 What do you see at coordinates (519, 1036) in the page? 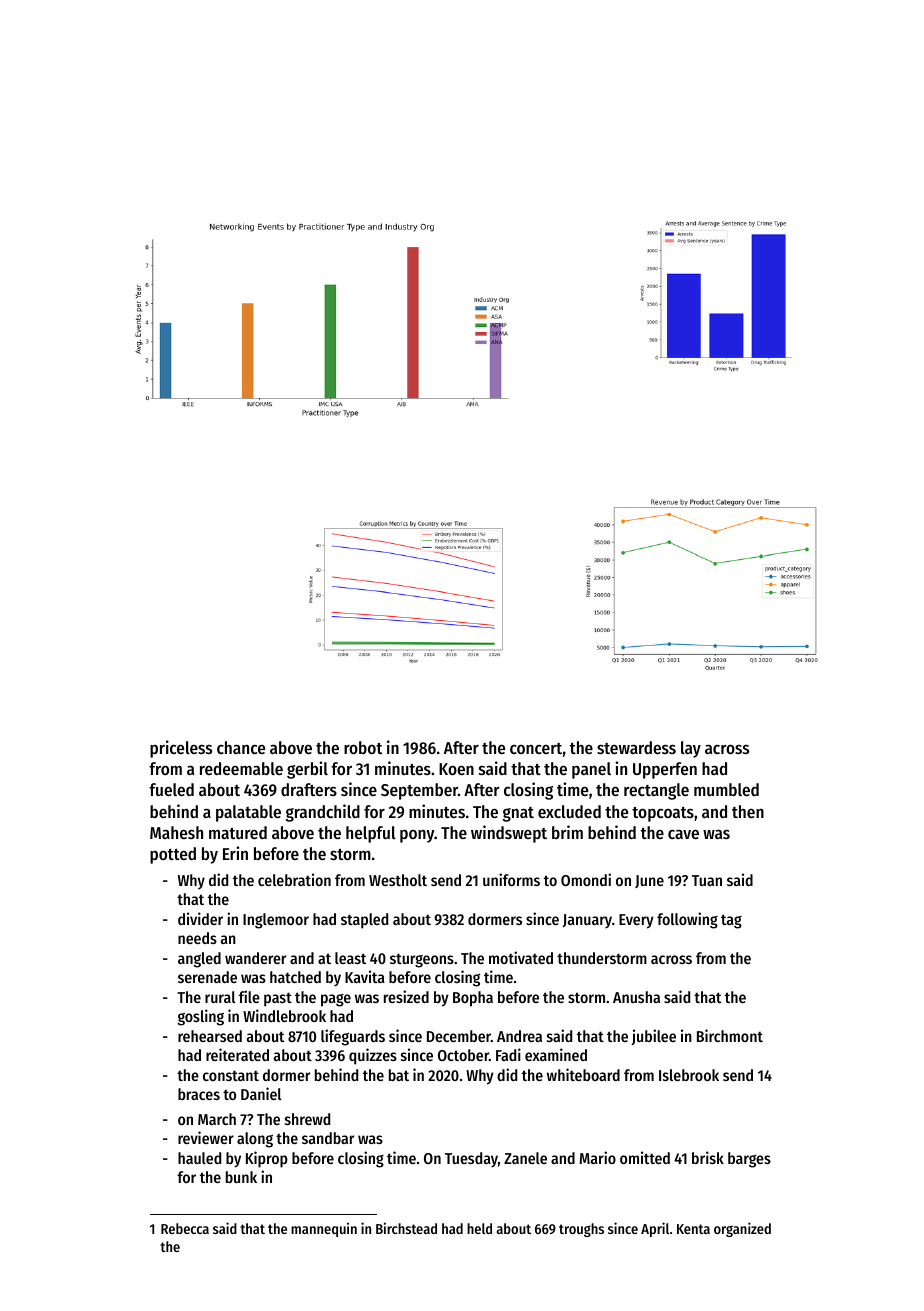
I see `Andrea` at bounding box center [519, 1036].
